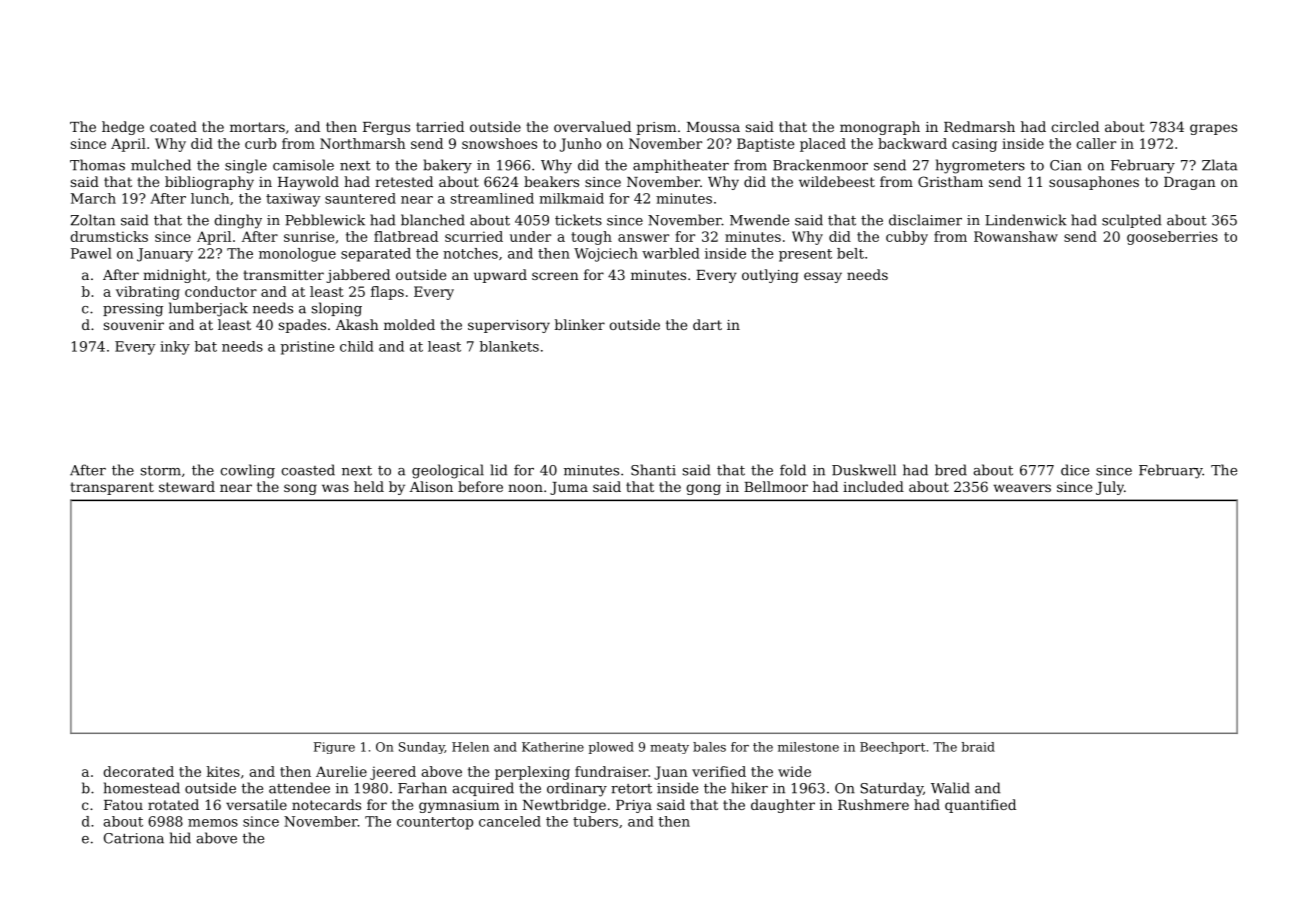 The height and width of the screenshot is (924, 1308). What do you see at coordinates (175, 348) in the screenshot?
I see `inky` at bounding box center [175, 348].
